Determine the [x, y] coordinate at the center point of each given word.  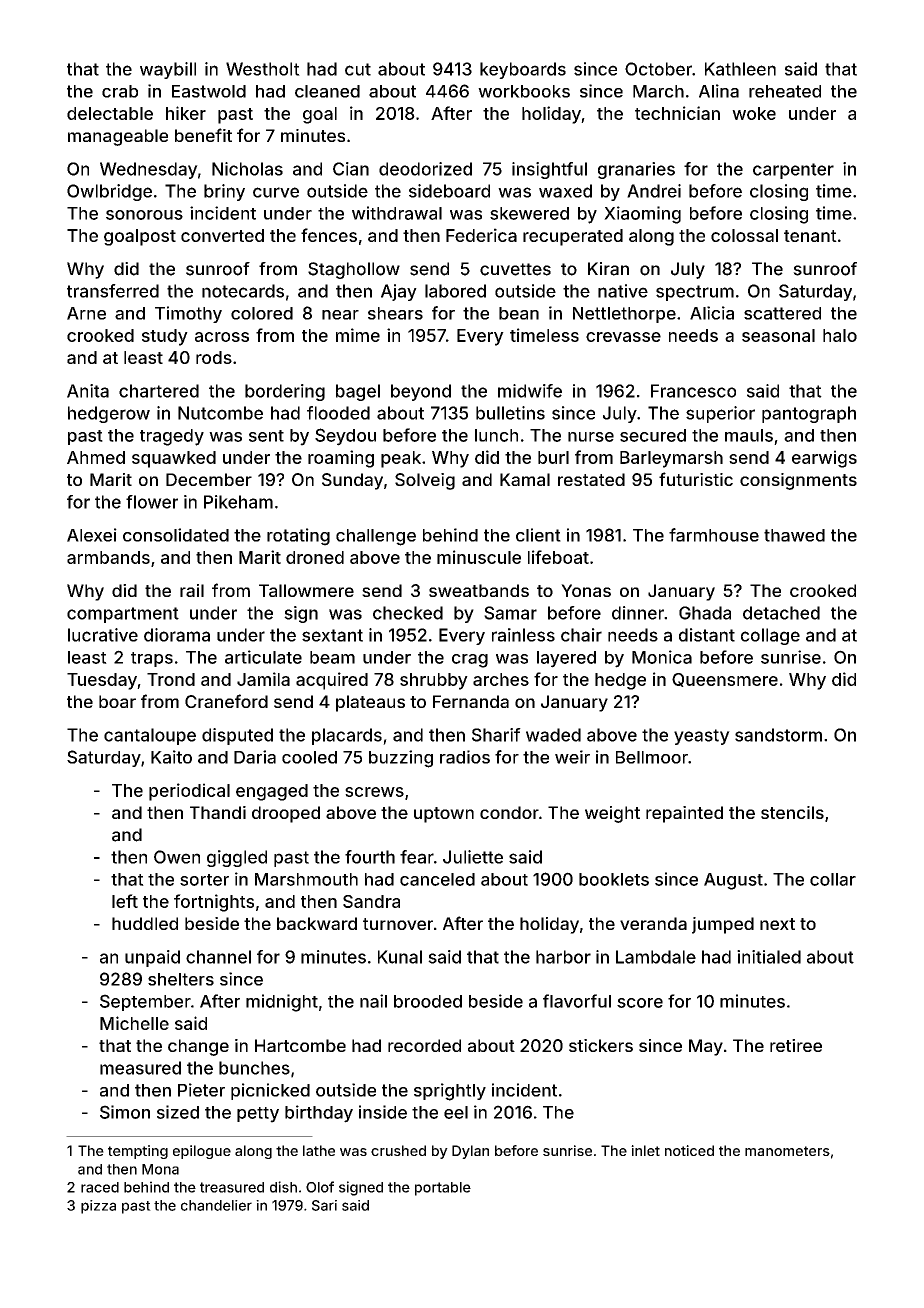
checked [408, 613]
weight [612, 814]
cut [358, 69]
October [658, 69]
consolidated [176, 535]
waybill [168, 70]
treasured [232, 1187]
